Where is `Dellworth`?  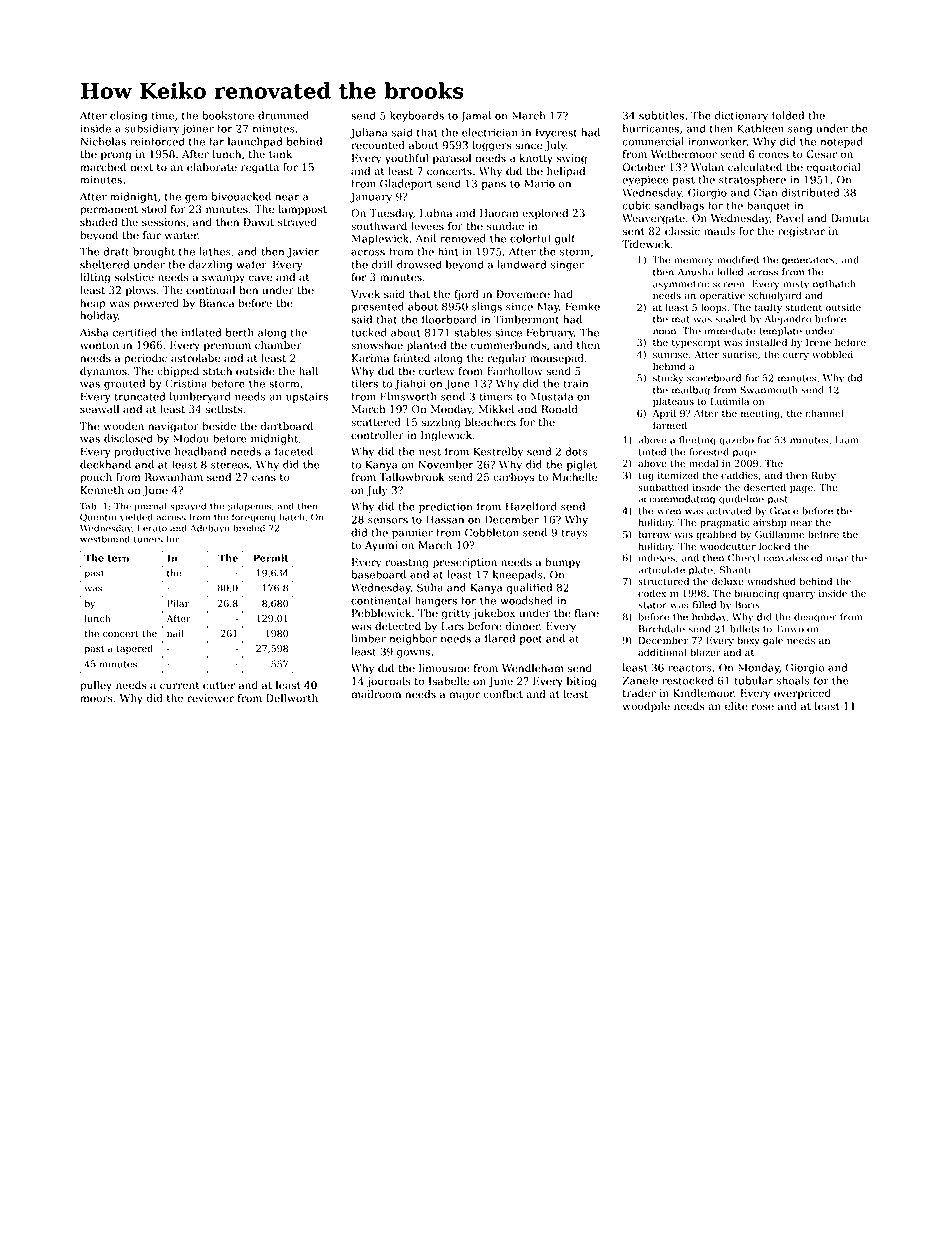
Dellworth is located at coordinates (292, 698).
